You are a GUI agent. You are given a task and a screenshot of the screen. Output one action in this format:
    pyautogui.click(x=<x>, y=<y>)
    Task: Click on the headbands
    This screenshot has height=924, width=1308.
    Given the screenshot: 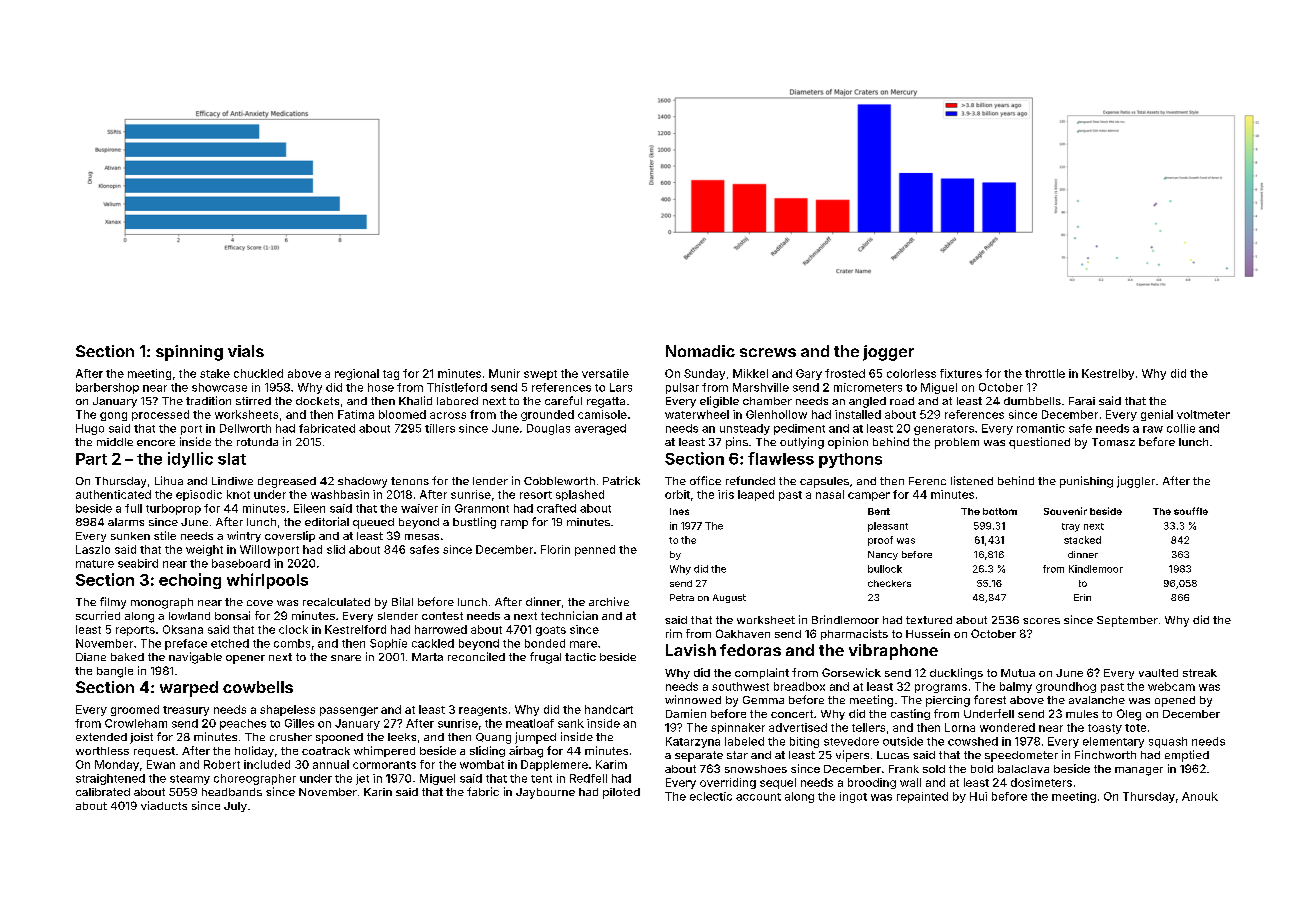 What is the action you would take?
    pyautogui.click(x=232, y=792)
